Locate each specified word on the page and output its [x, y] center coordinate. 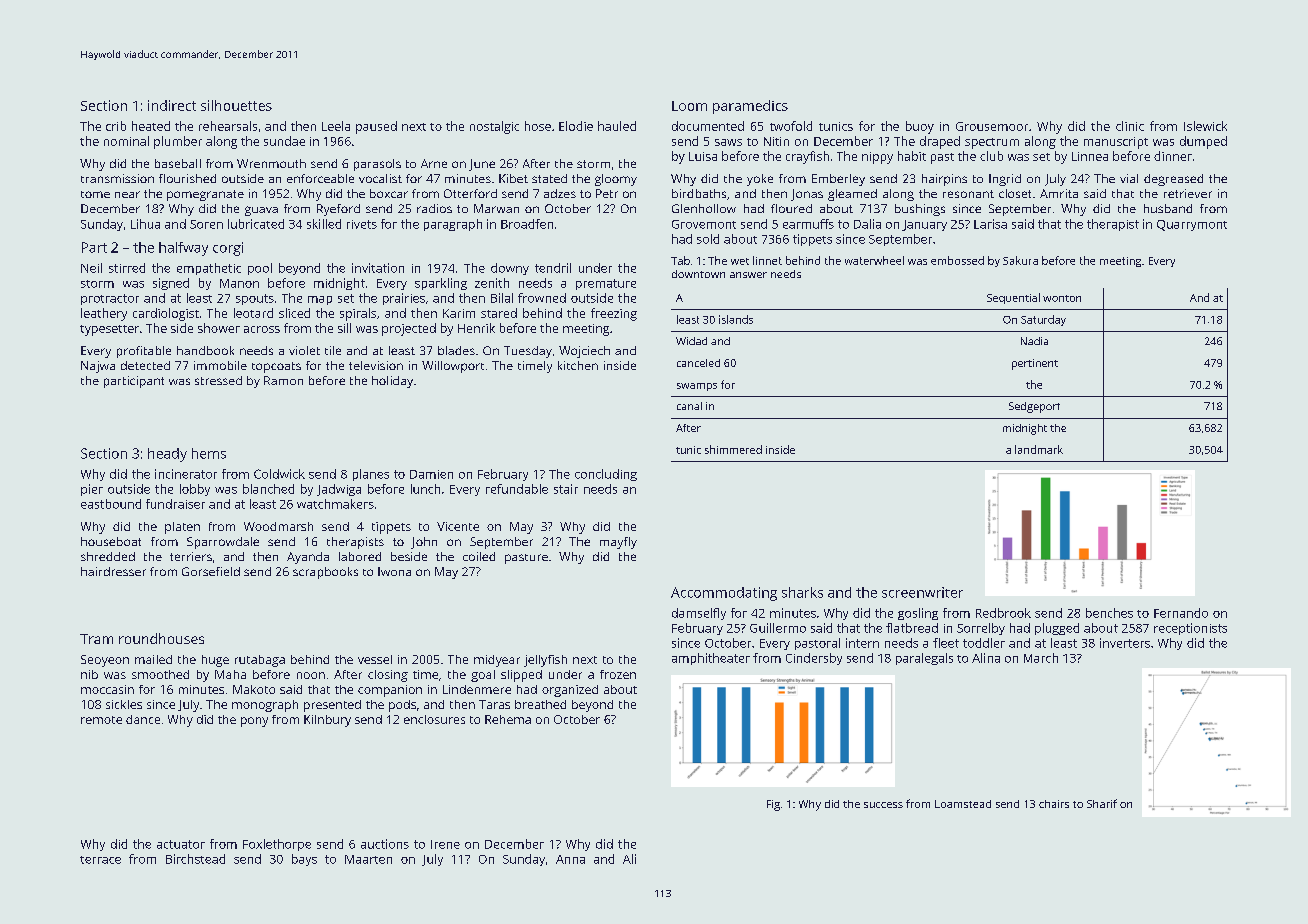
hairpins [944, 180]
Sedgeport [1034, 407]
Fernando [1181, 613]
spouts [255, 299]
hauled [617, 126]
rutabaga [260, 661]
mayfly [618, 543]
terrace [100, 860]
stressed [218, 380]
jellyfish [545, 661]
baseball [178, 163]
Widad [691, 341]
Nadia [1034, 341]
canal [689, 406]
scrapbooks [325, 573]
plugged [1057, 629]
